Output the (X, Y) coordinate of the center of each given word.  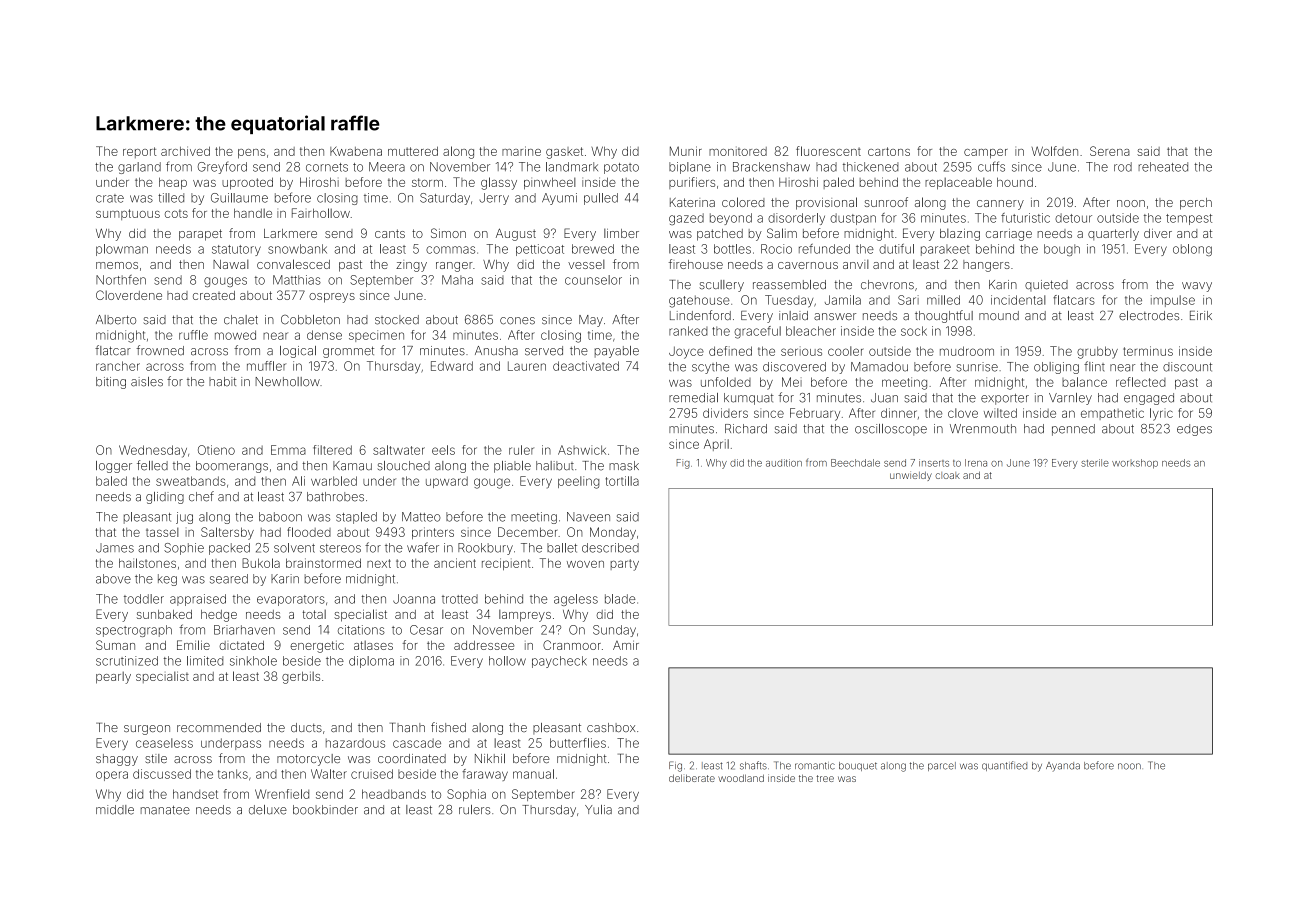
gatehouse (699, 301)
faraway (485, 775)
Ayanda (1063, 767)
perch (1196, 204)
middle (115, 810)
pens (251, 154)
